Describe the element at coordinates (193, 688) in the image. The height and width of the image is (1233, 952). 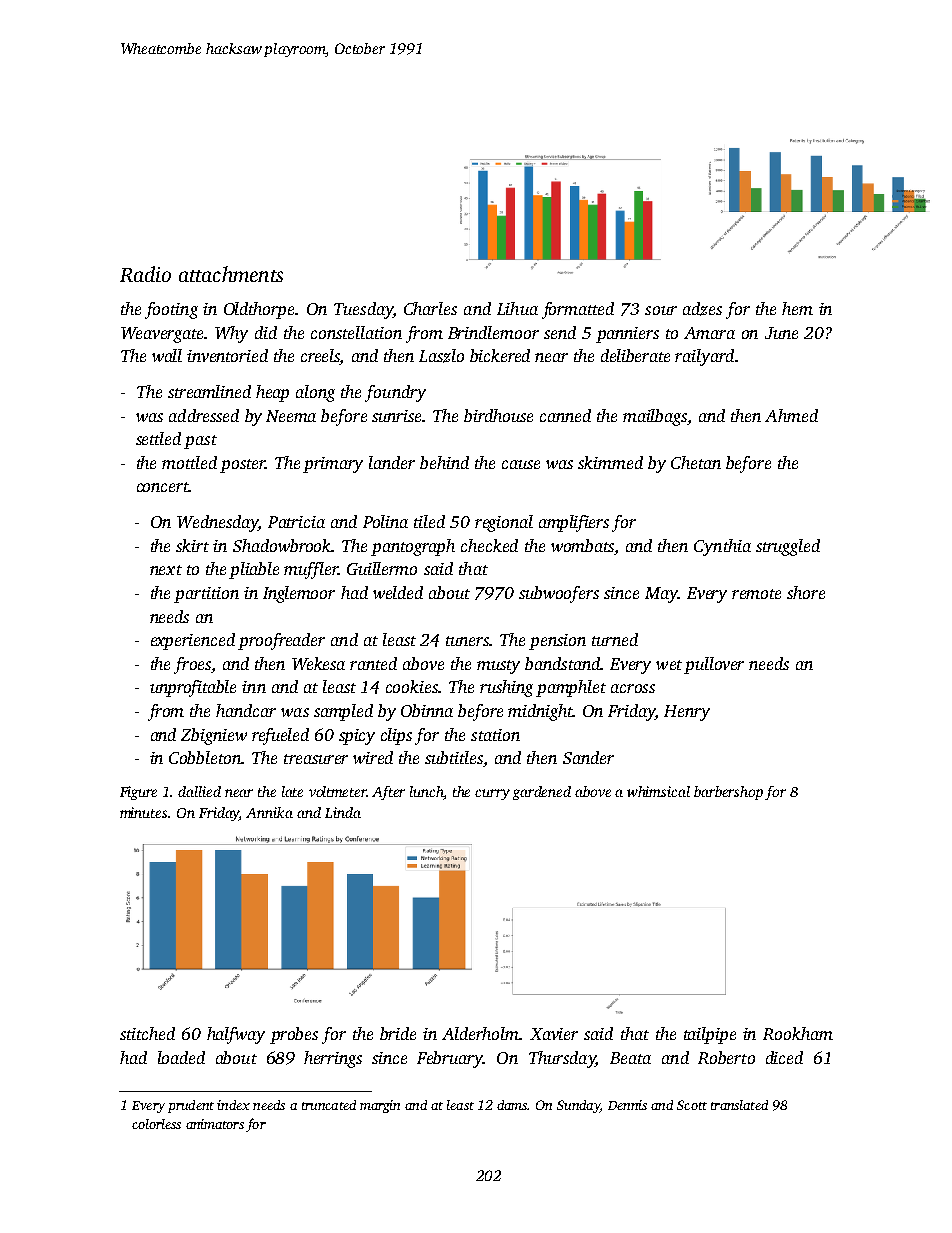
I see `unprofitable` at that location.
